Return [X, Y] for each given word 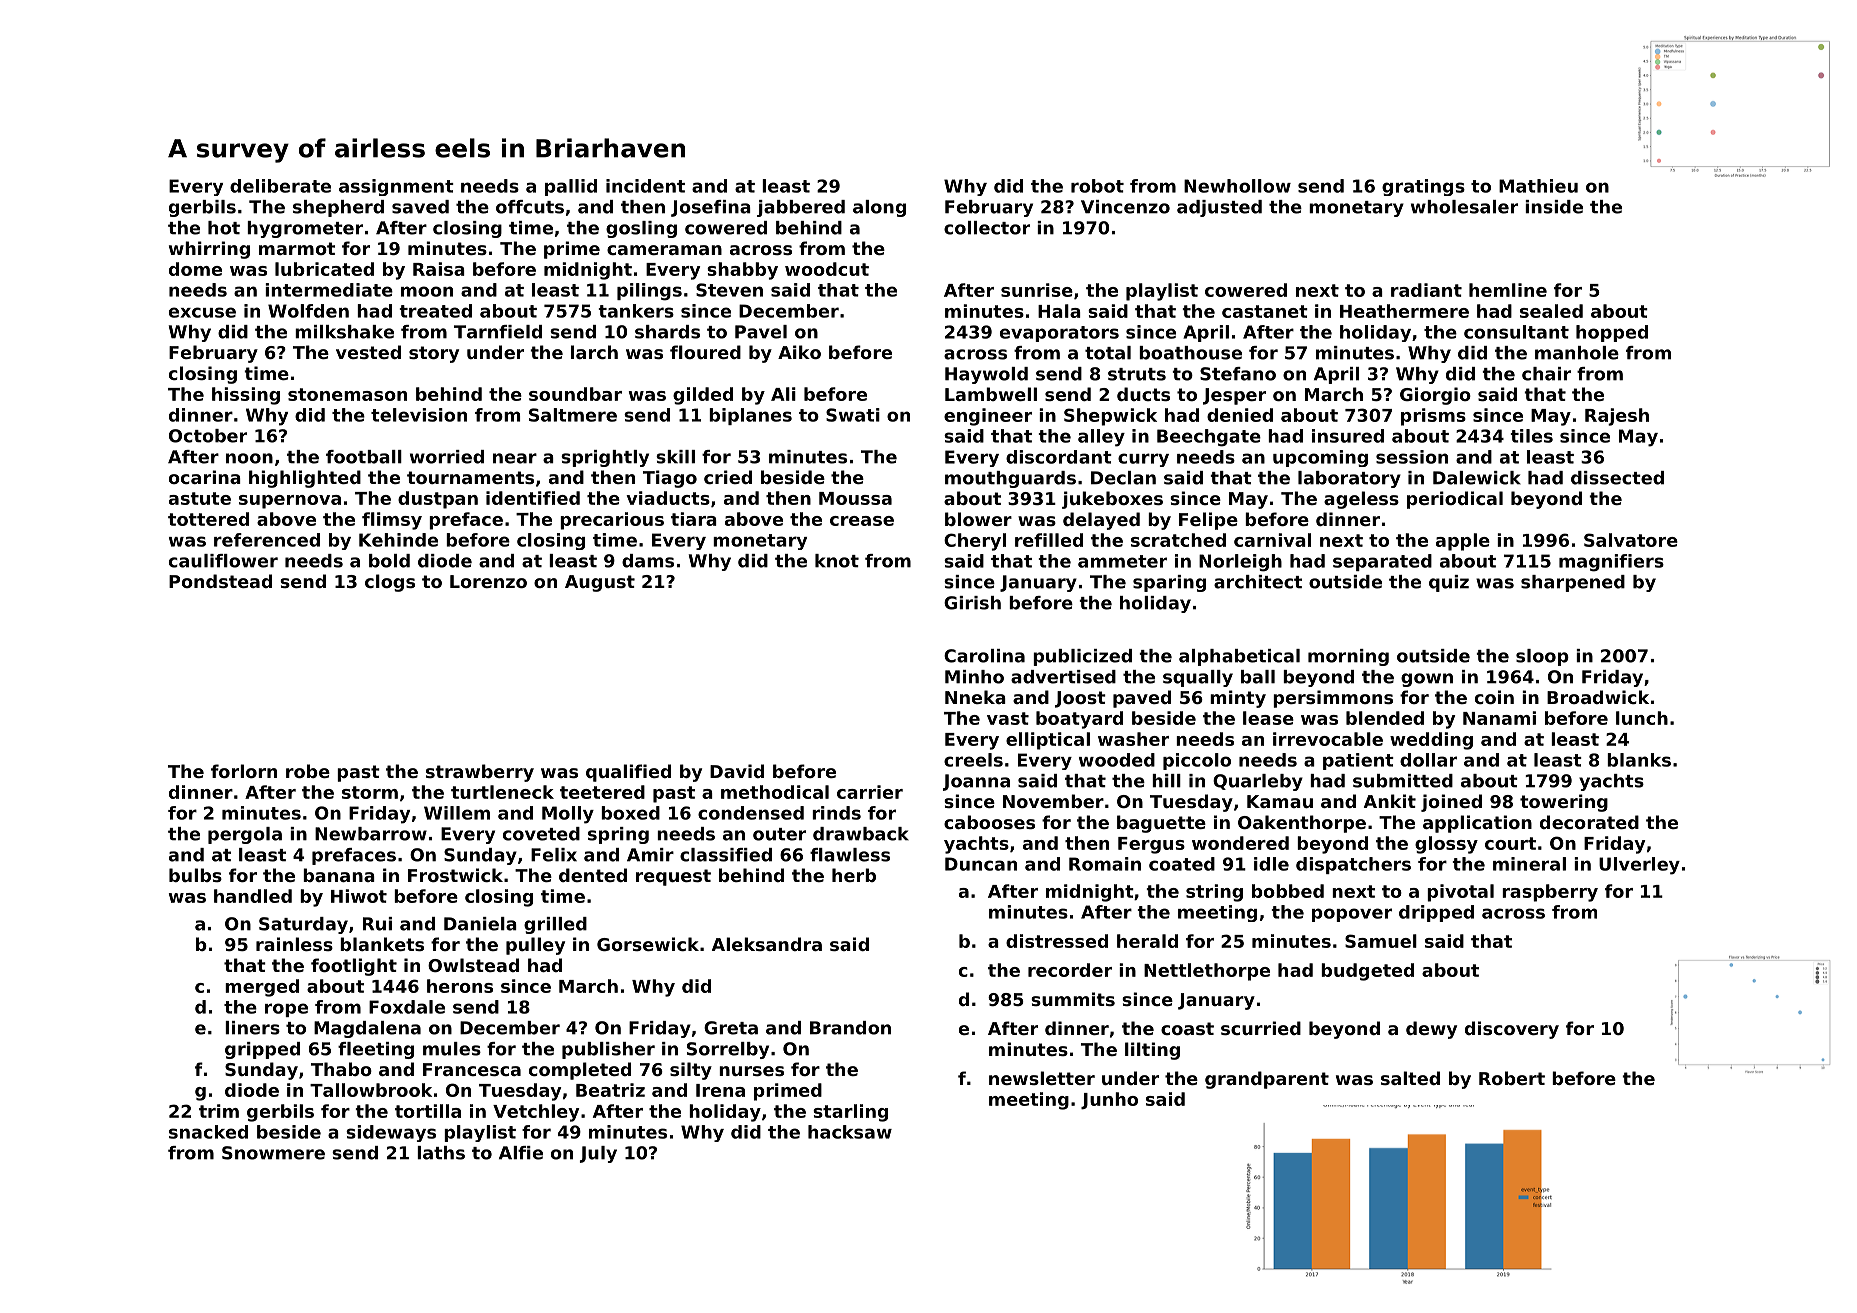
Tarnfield [498, 332]
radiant [1426, 290]
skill [675, 457]
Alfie [521, 1153]
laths [441, 1153]
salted [1410, 1078]
